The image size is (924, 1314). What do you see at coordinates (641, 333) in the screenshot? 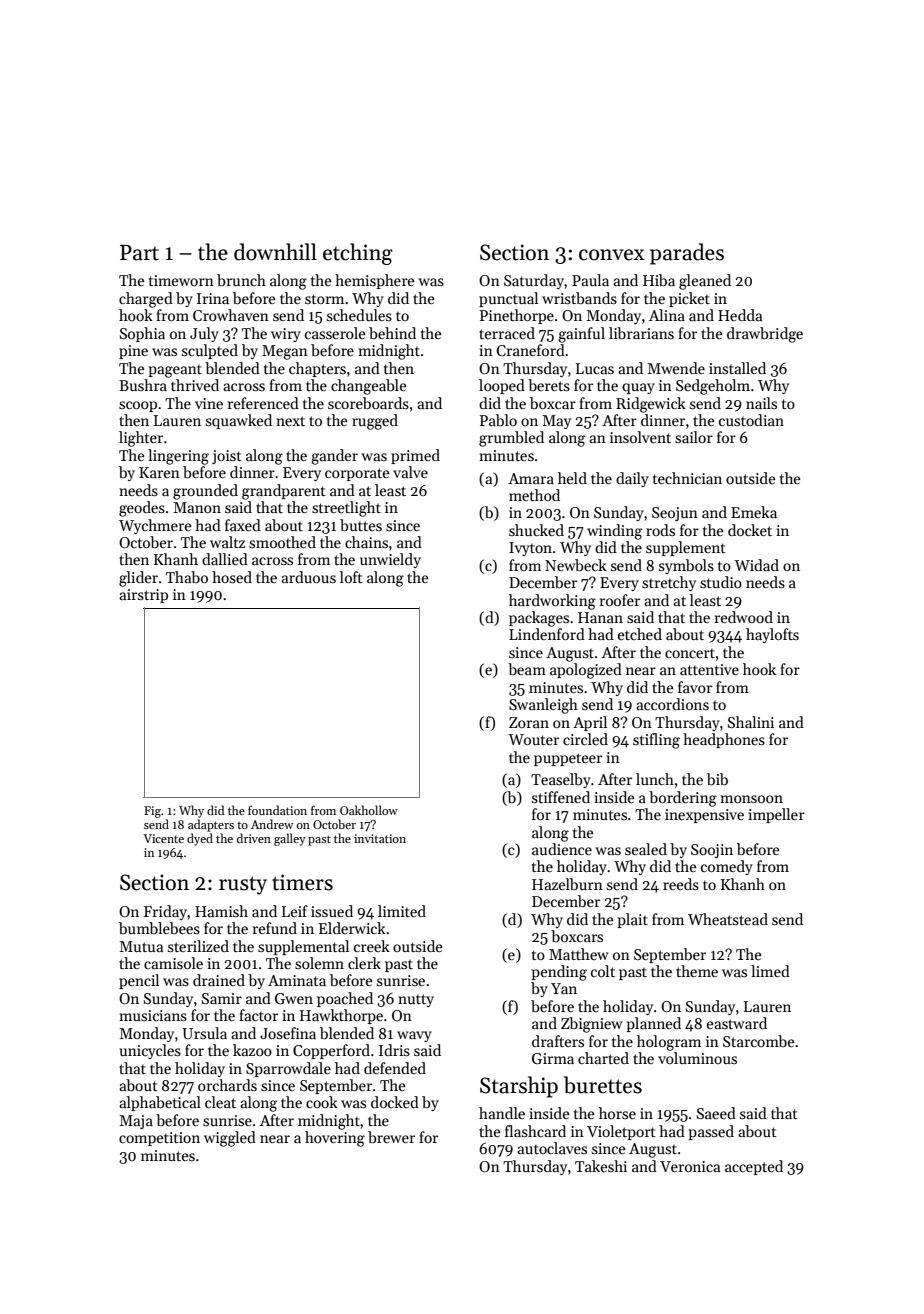
I see `librarians` at bounding box center [641, 333].
